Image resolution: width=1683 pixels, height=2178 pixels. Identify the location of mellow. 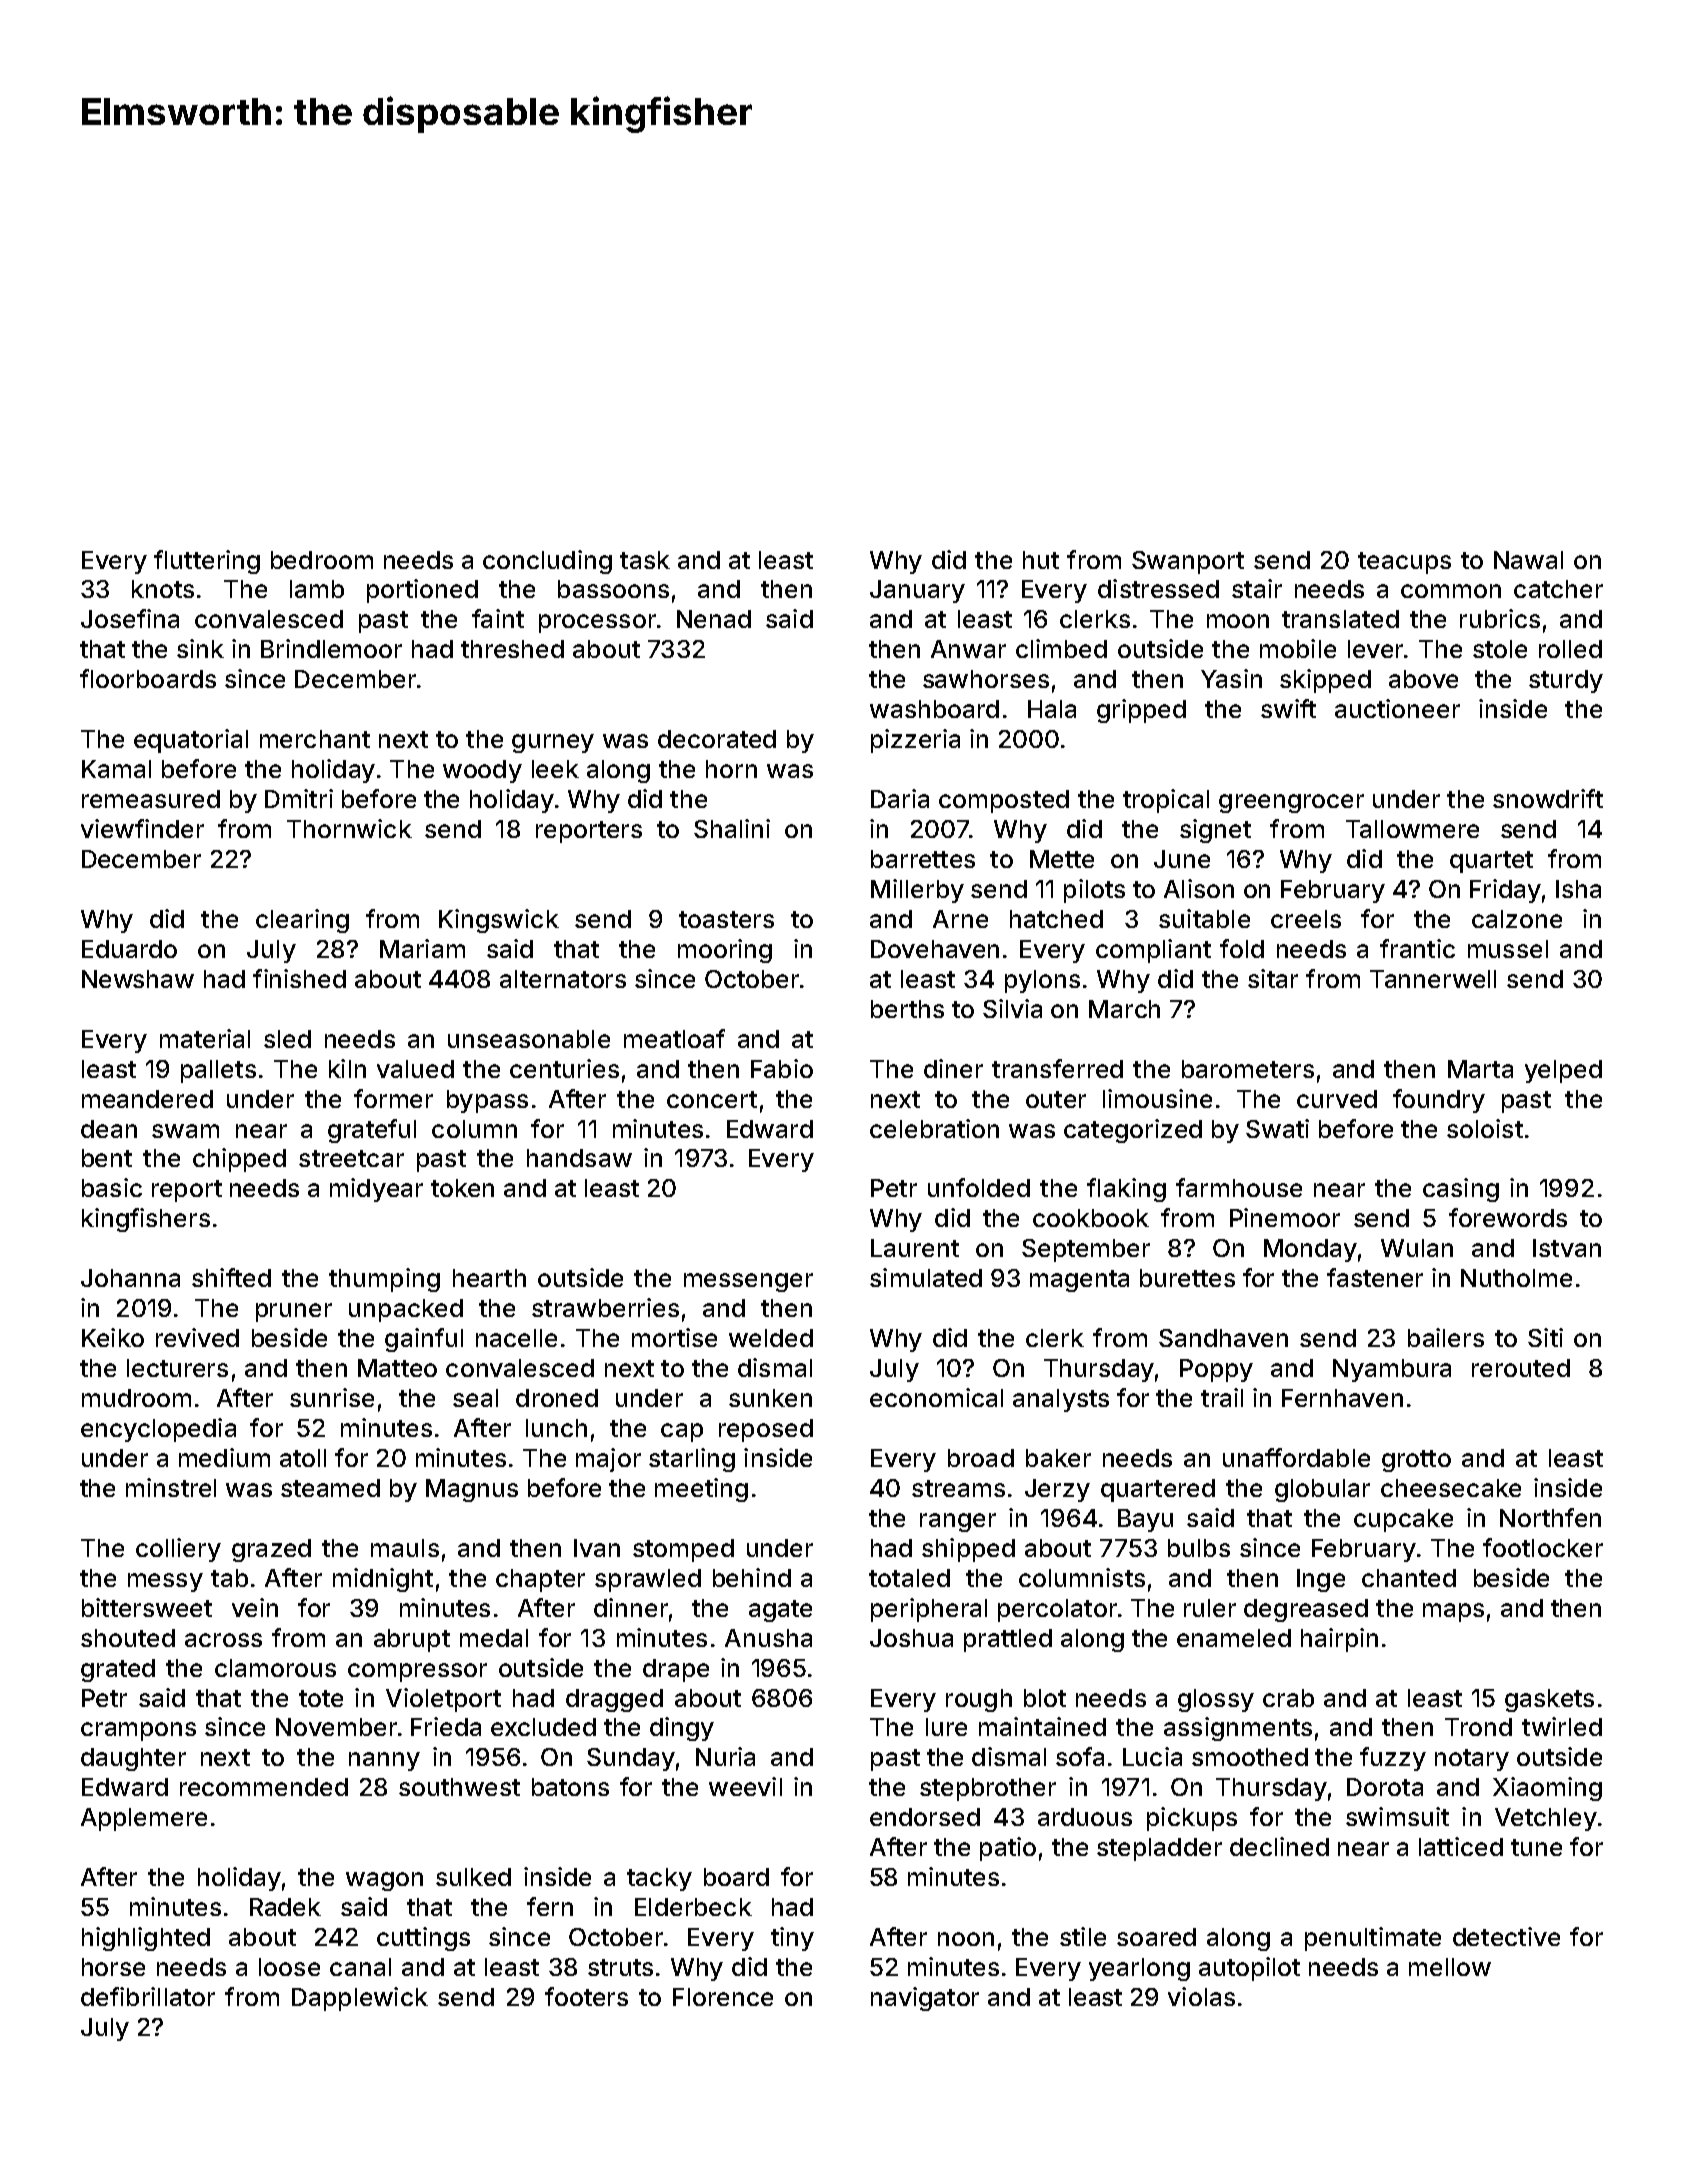
(1450, 1967).
